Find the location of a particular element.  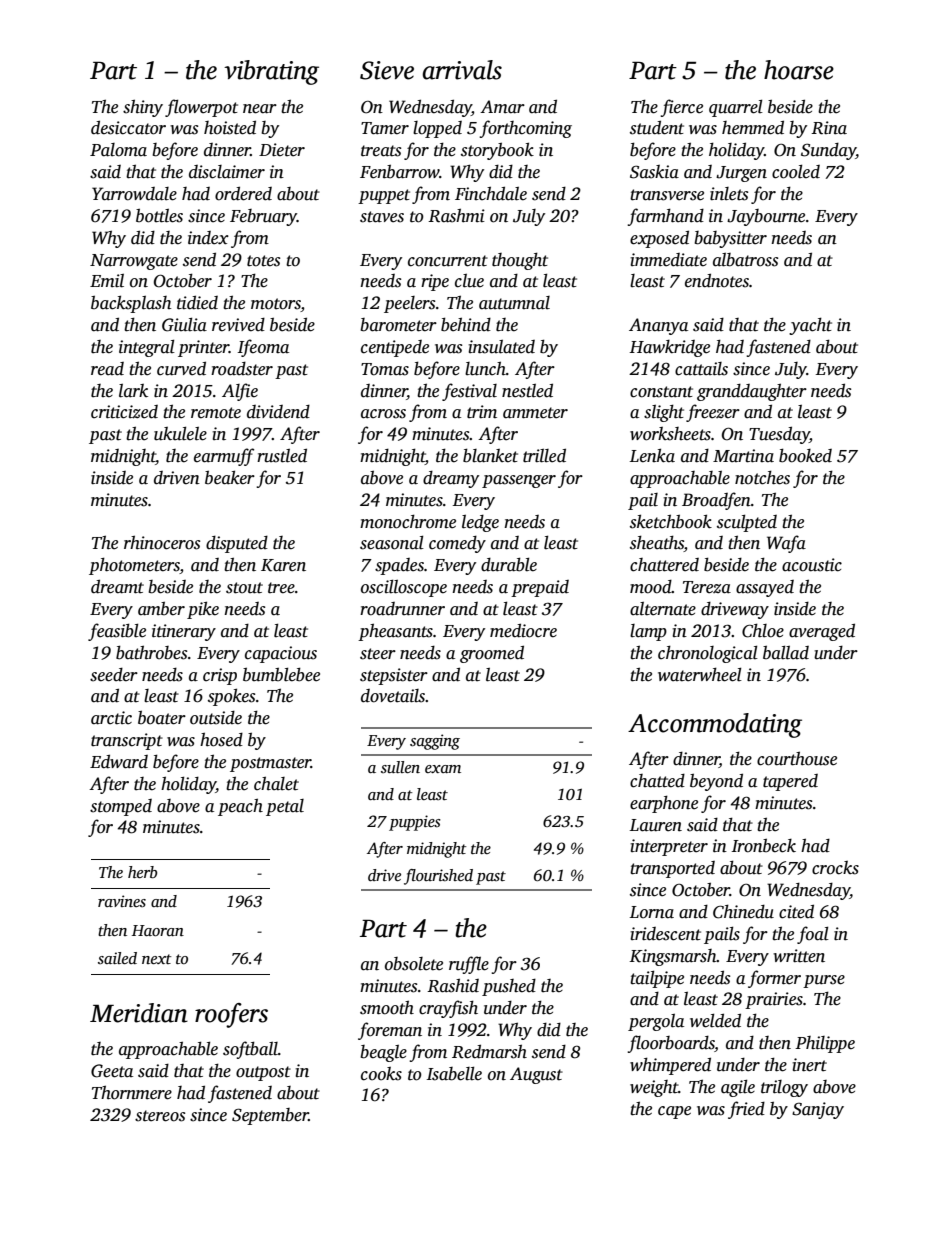

Sanjay is located at coordinates (818, 1110).
